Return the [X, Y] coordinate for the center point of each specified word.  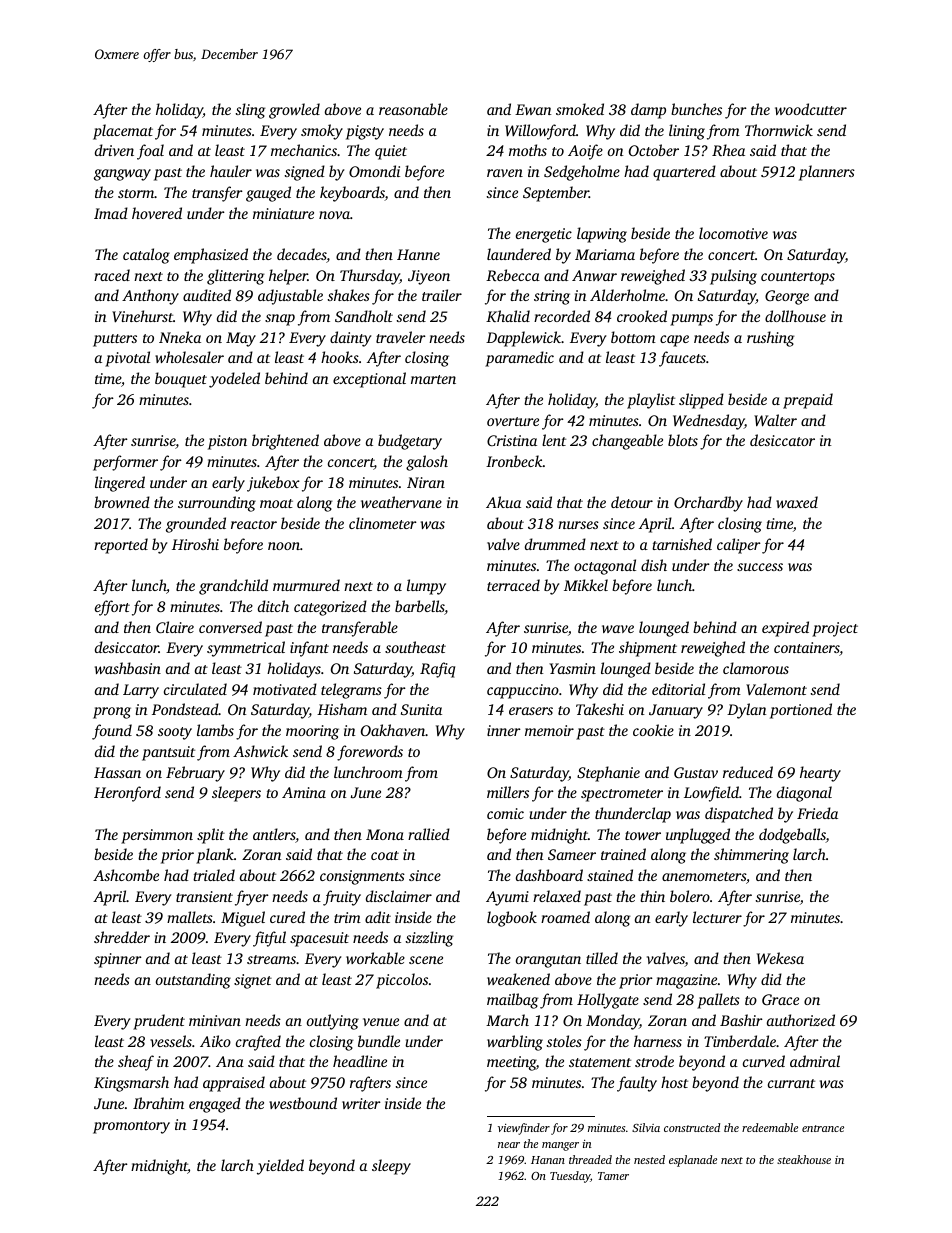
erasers [531, 711]
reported [121, 546]
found [112, 732]
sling [250, 111]
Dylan [747, 711]
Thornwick [779, 130]
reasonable [413, 109]
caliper [739, 546]
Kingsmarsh [131, 1084]
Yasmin [572, 668]
